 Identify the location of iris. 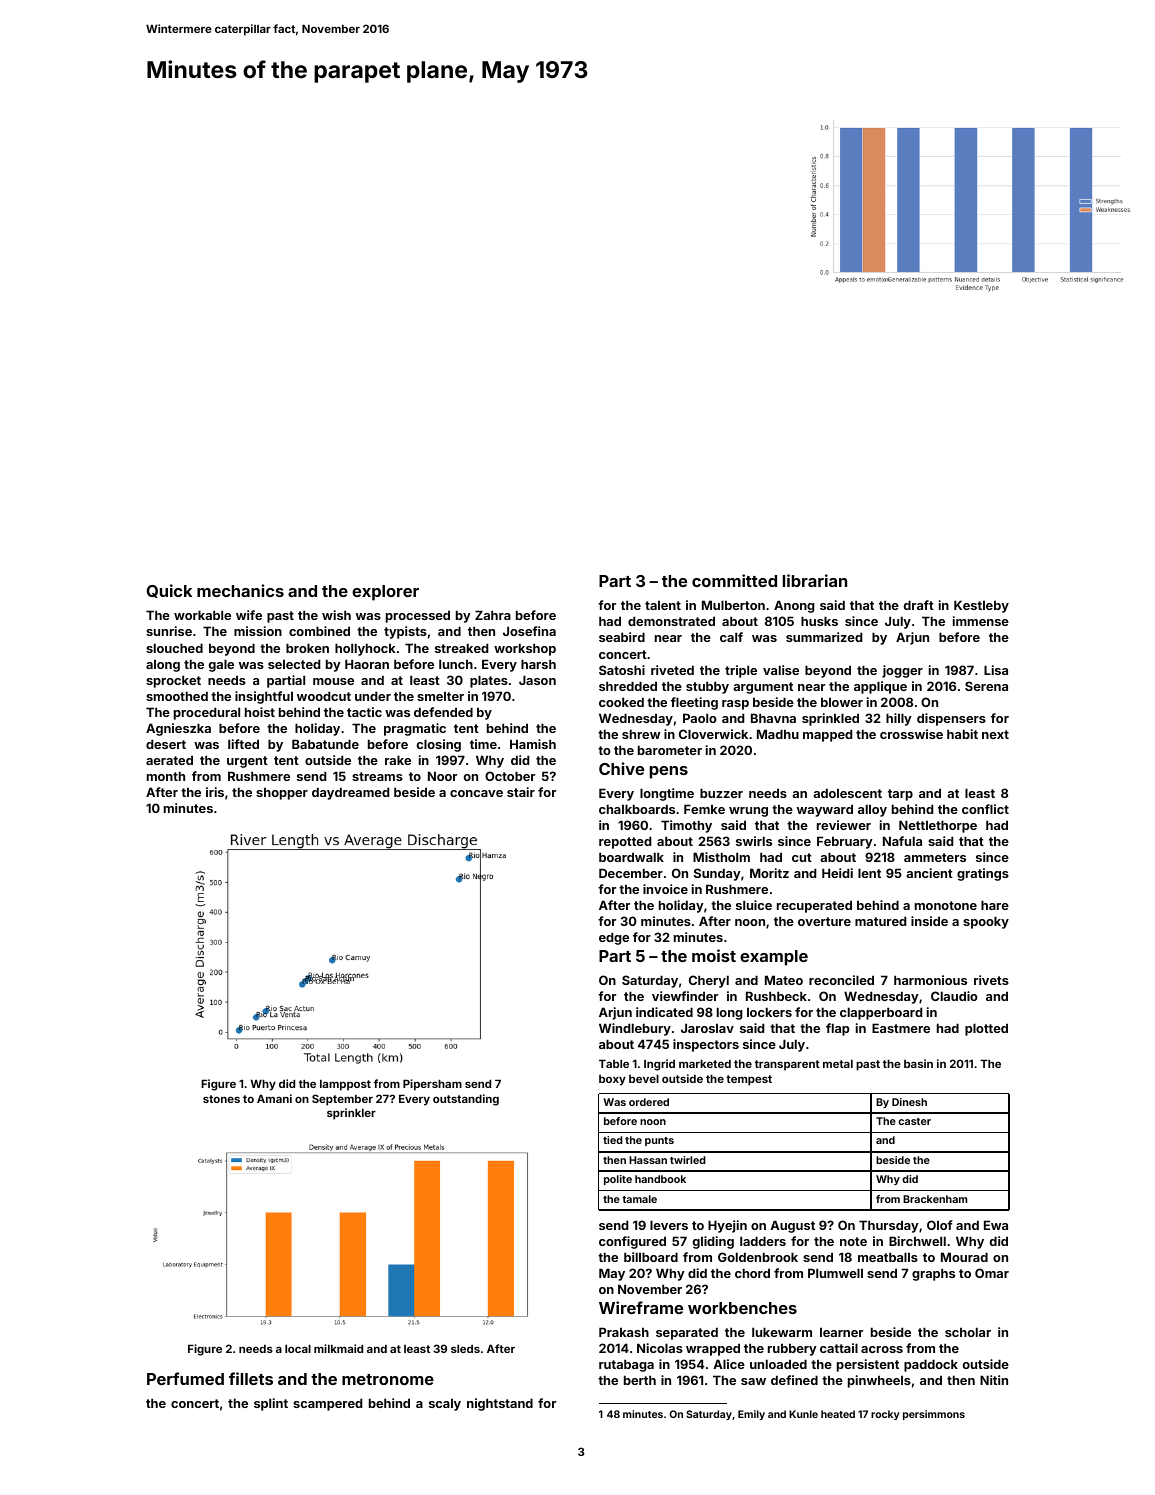
(215, 792).
